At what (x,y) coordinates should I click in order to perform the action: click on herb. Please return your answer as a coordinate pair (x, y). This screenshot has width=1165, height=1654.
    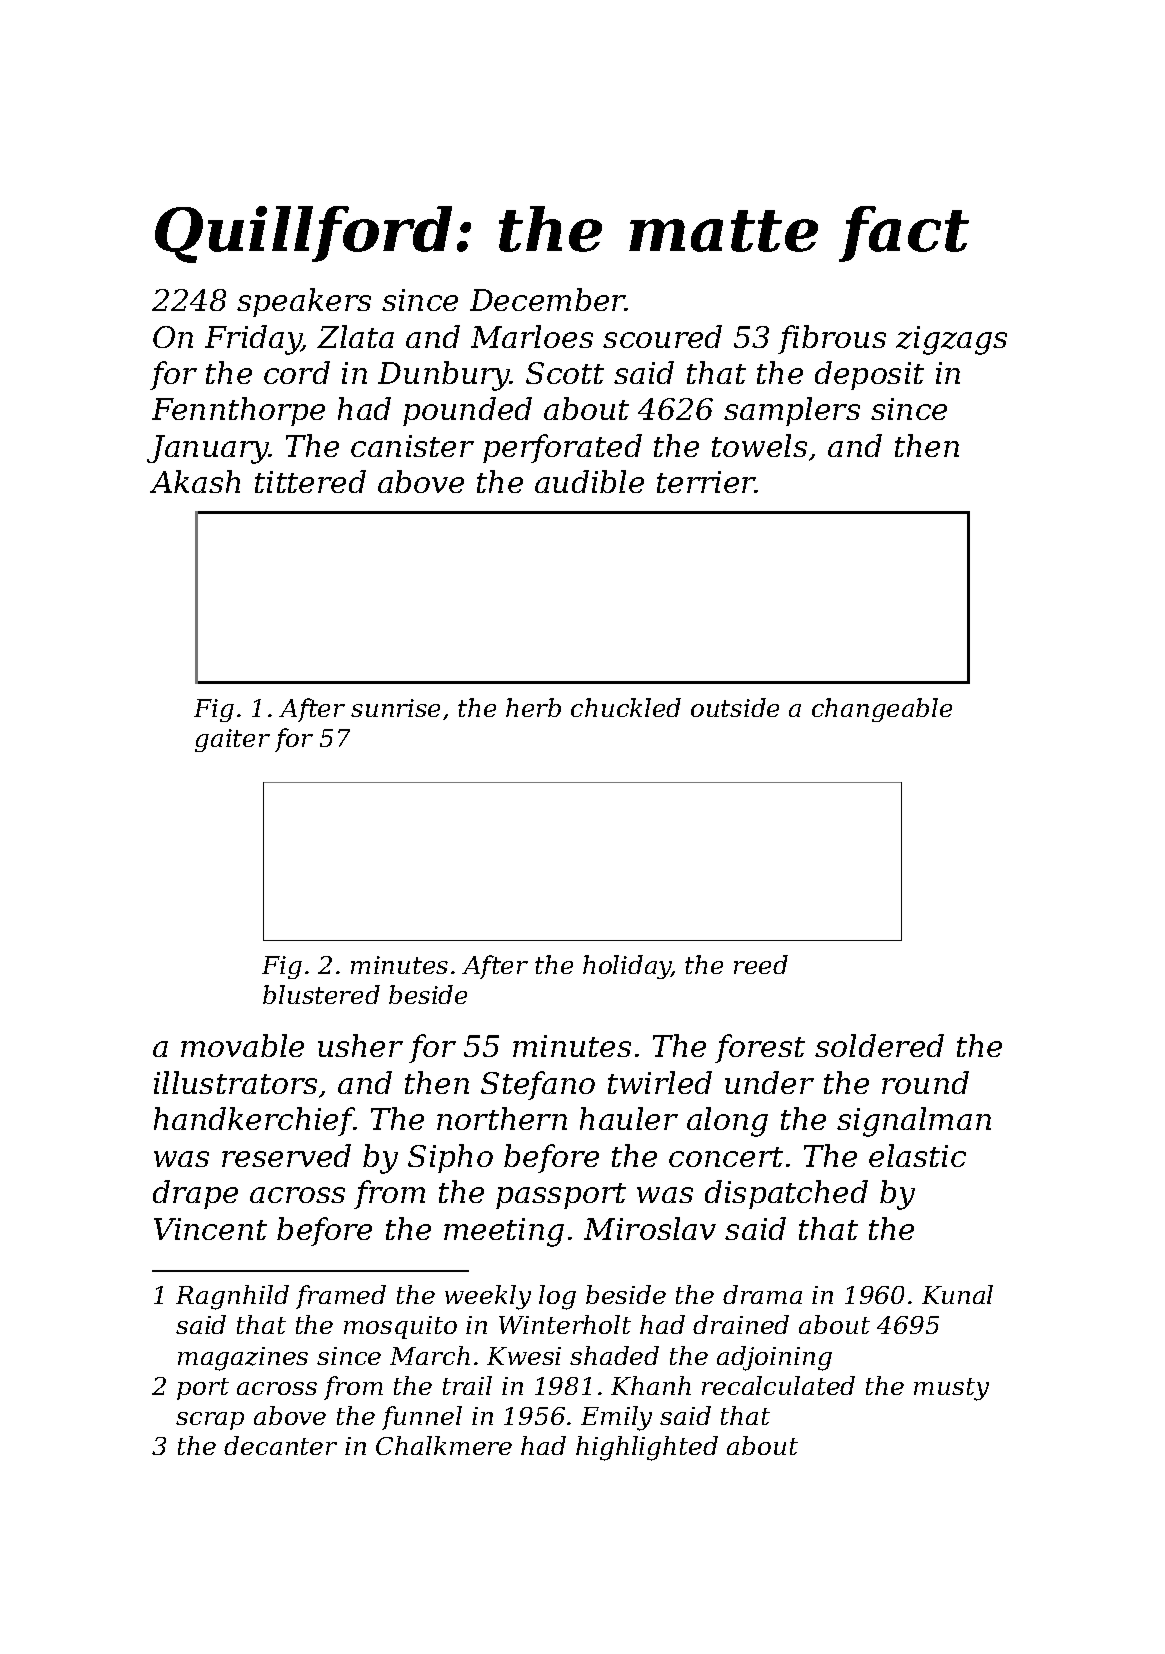
    Looking at the image, I should click on (533, 707).
